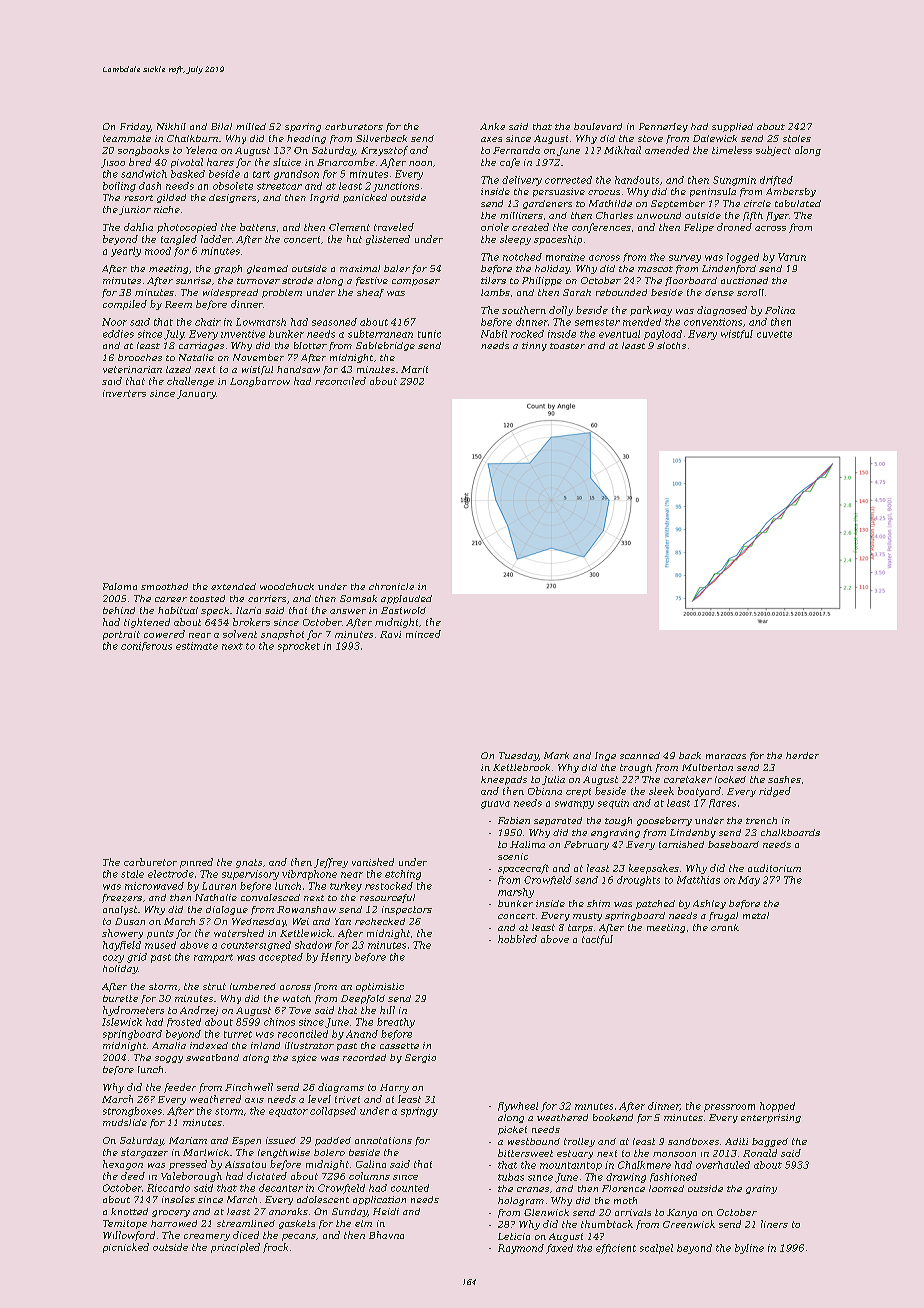 This document has height=1308, width=924. I want to click on back, so click(690, 755).
